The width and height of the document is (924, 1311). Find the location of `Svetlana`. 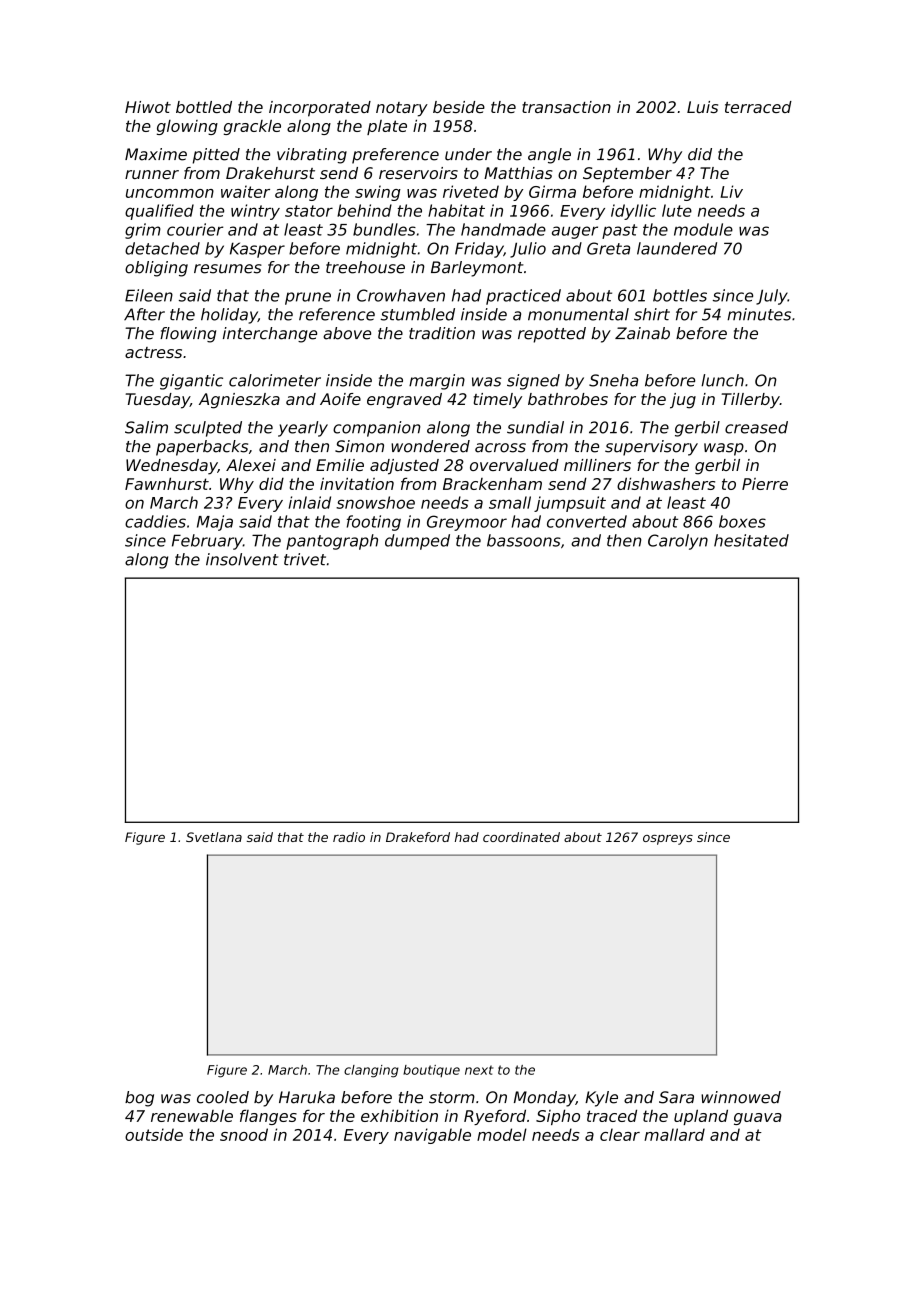

Svetlana is located at coordinates (214, 837).
